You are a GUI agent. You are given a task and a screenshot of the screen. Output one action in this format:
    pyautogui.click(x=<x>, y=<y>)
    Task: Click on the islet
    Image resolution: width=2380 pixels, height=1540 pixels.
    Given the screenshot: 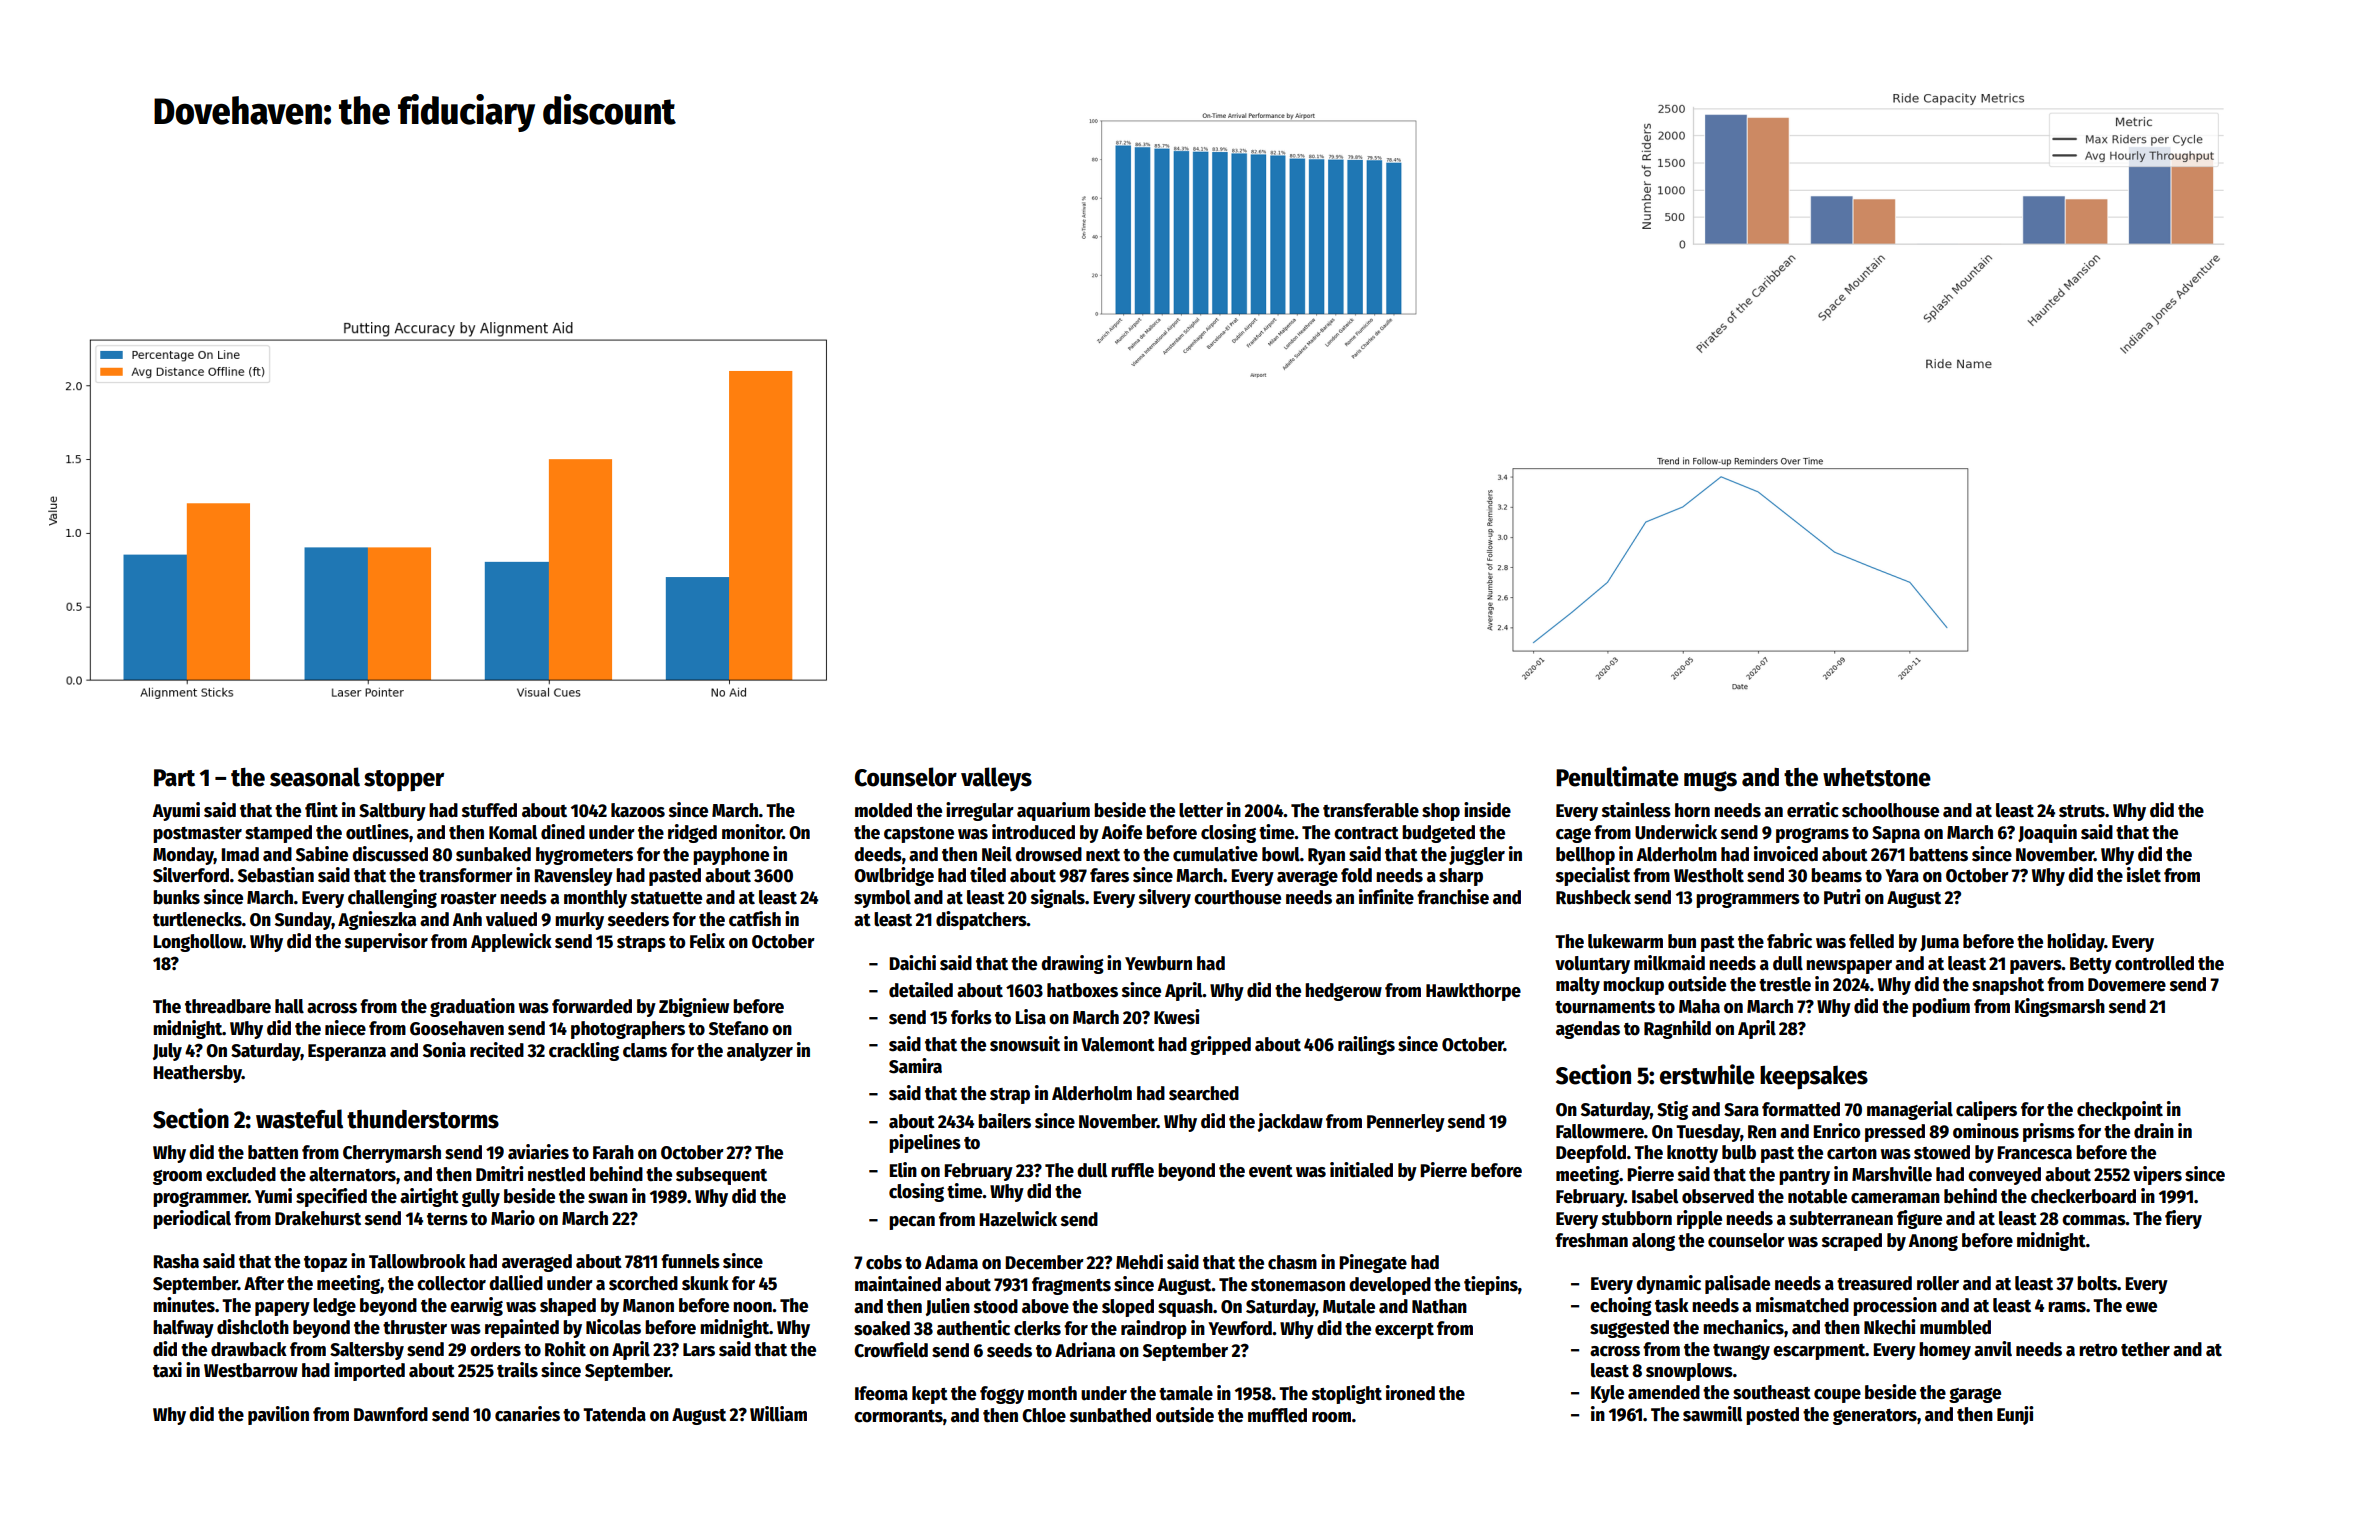 What is the action you would take?
    pyautogui.click(x=2144, y=875)
